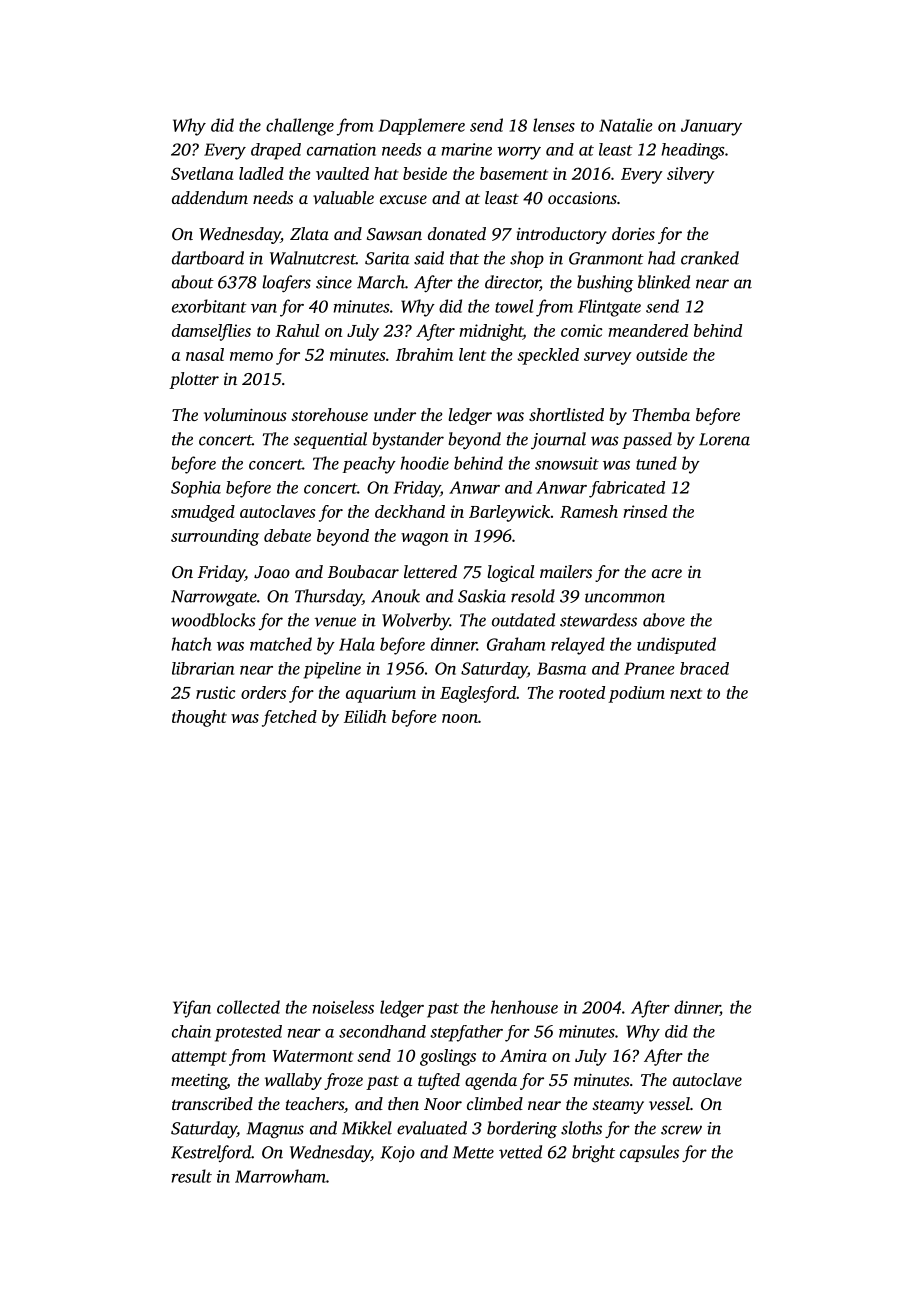  Describe the element at coordinates (381, 694) in the document. I see `aquarium` at that location.
